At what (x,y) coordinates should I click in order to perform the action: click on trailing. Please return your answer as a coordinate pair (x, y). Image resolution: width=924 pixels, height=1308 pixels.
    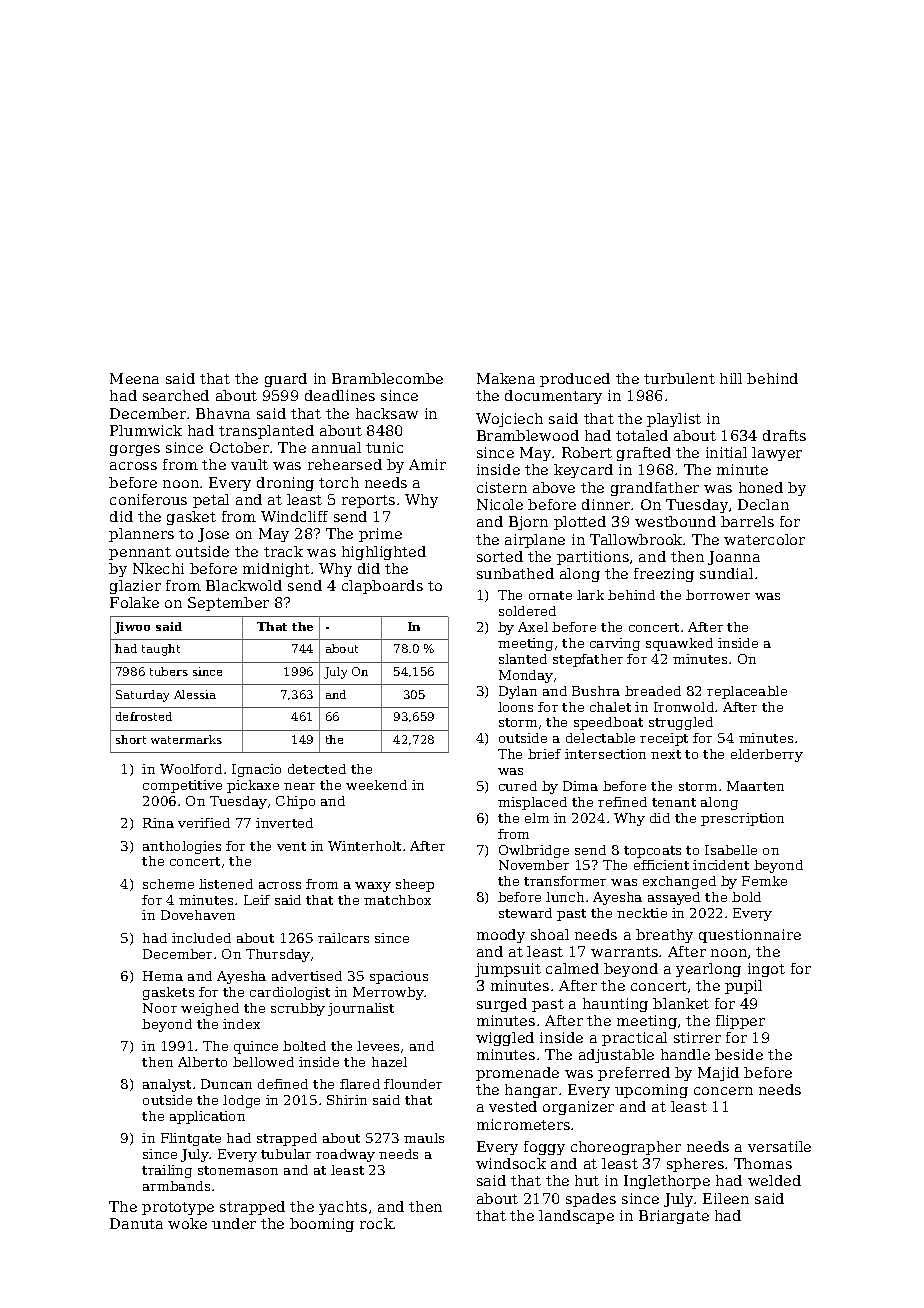
    Looking at the image, I should click on (167, 1171).
